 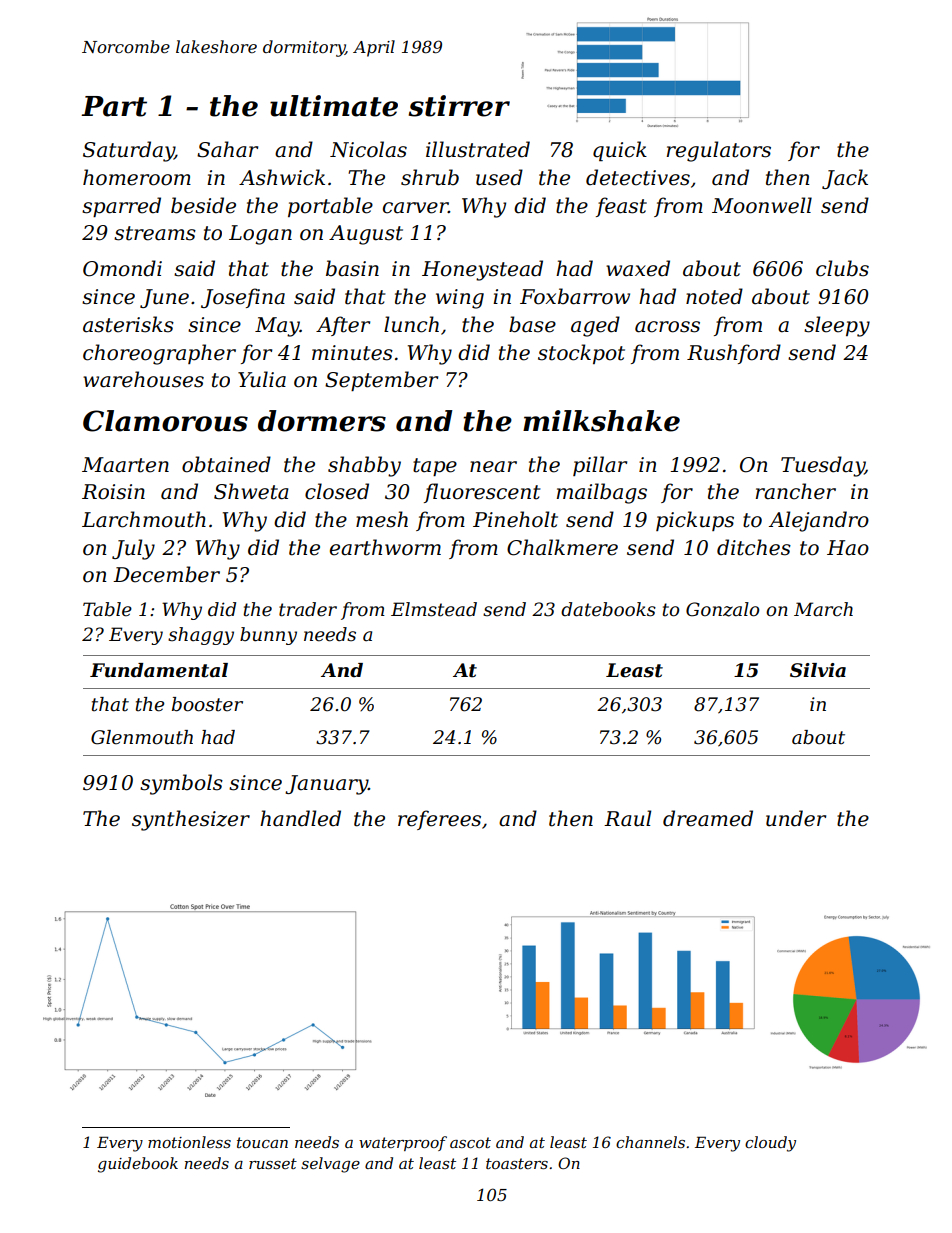 I want to click on milkshake, so click(x=601, y=421).
